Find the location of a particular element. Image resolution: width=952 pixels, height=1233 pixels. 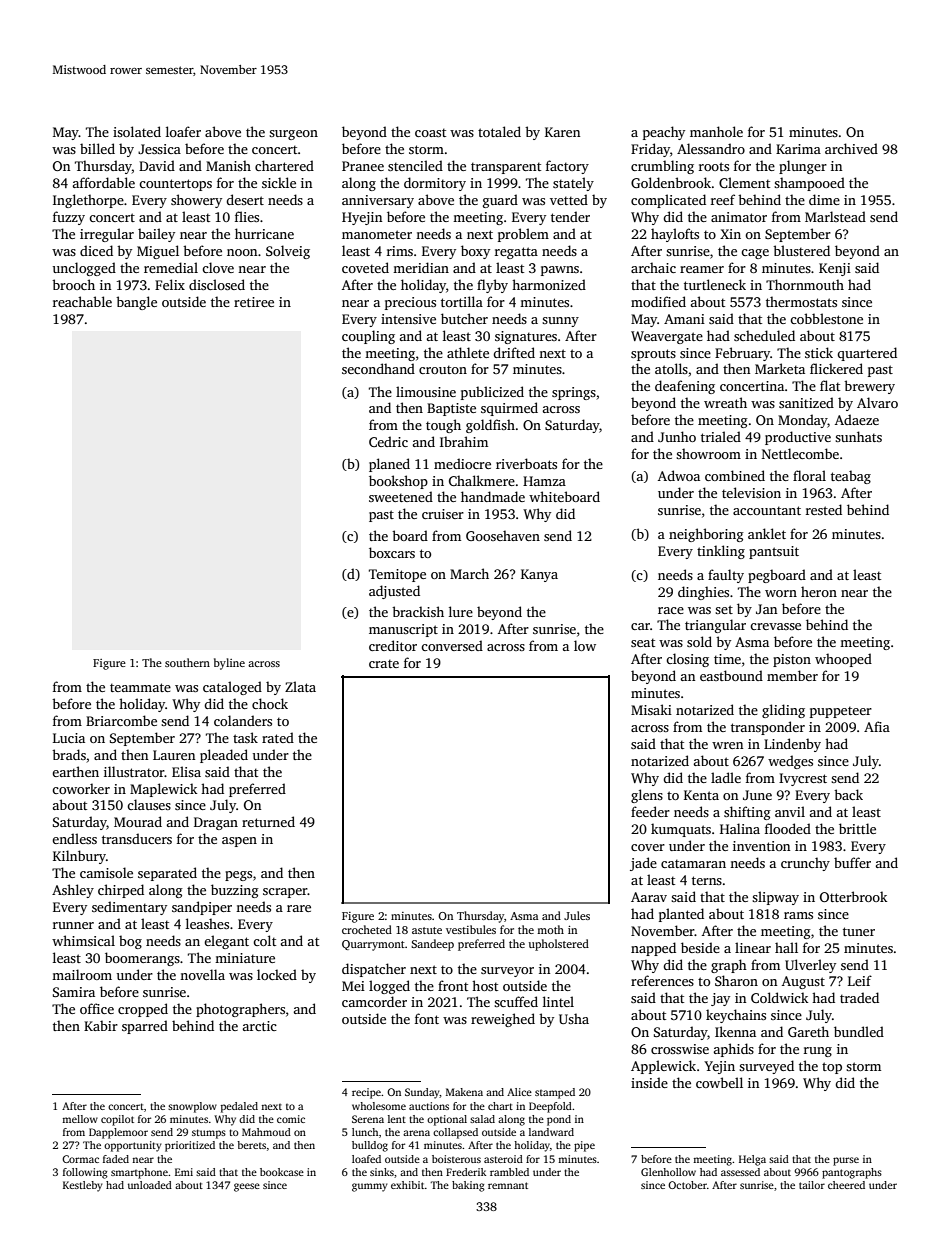

Briarcombe is located at coordinates (121, 720).
